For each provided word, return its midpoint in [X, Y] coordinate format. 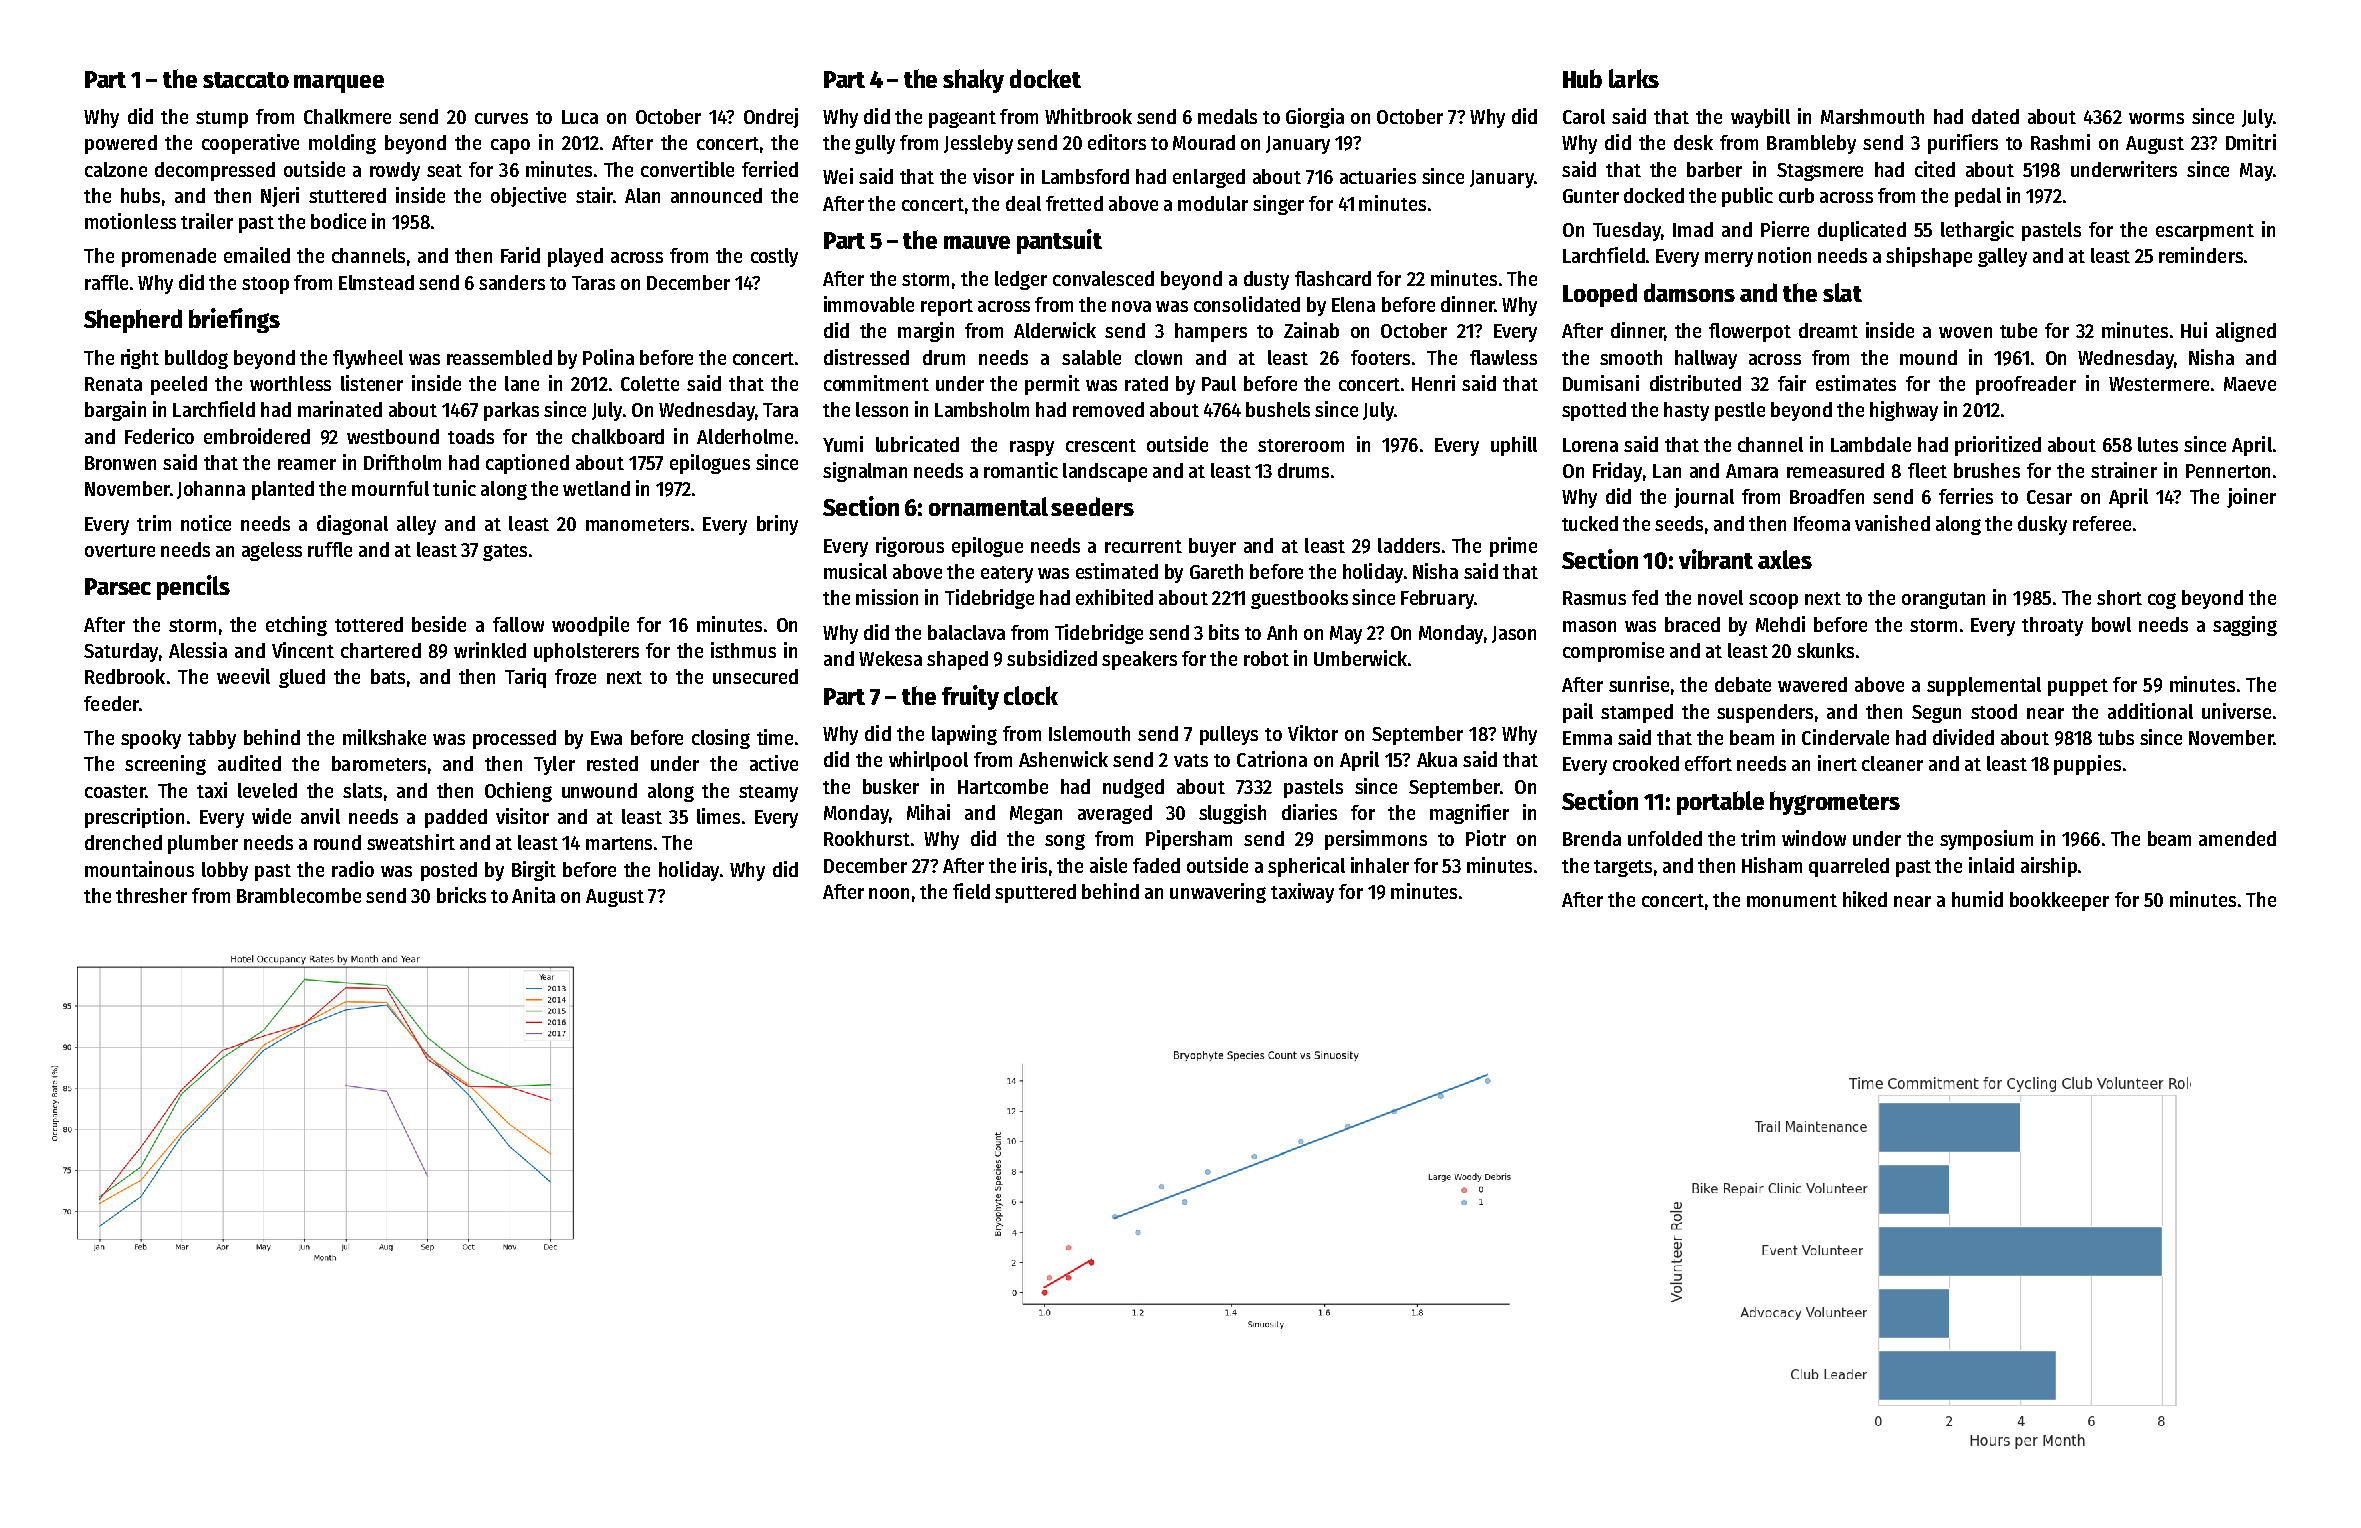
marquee [339, 84]
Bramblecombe [299, 895]
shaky [973, 81]
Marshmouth [1872, 116]
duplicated [1862, 231]
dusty [1266, 280]
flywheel [368, 359]
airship [2049, 867]
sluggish [1232, 814]
